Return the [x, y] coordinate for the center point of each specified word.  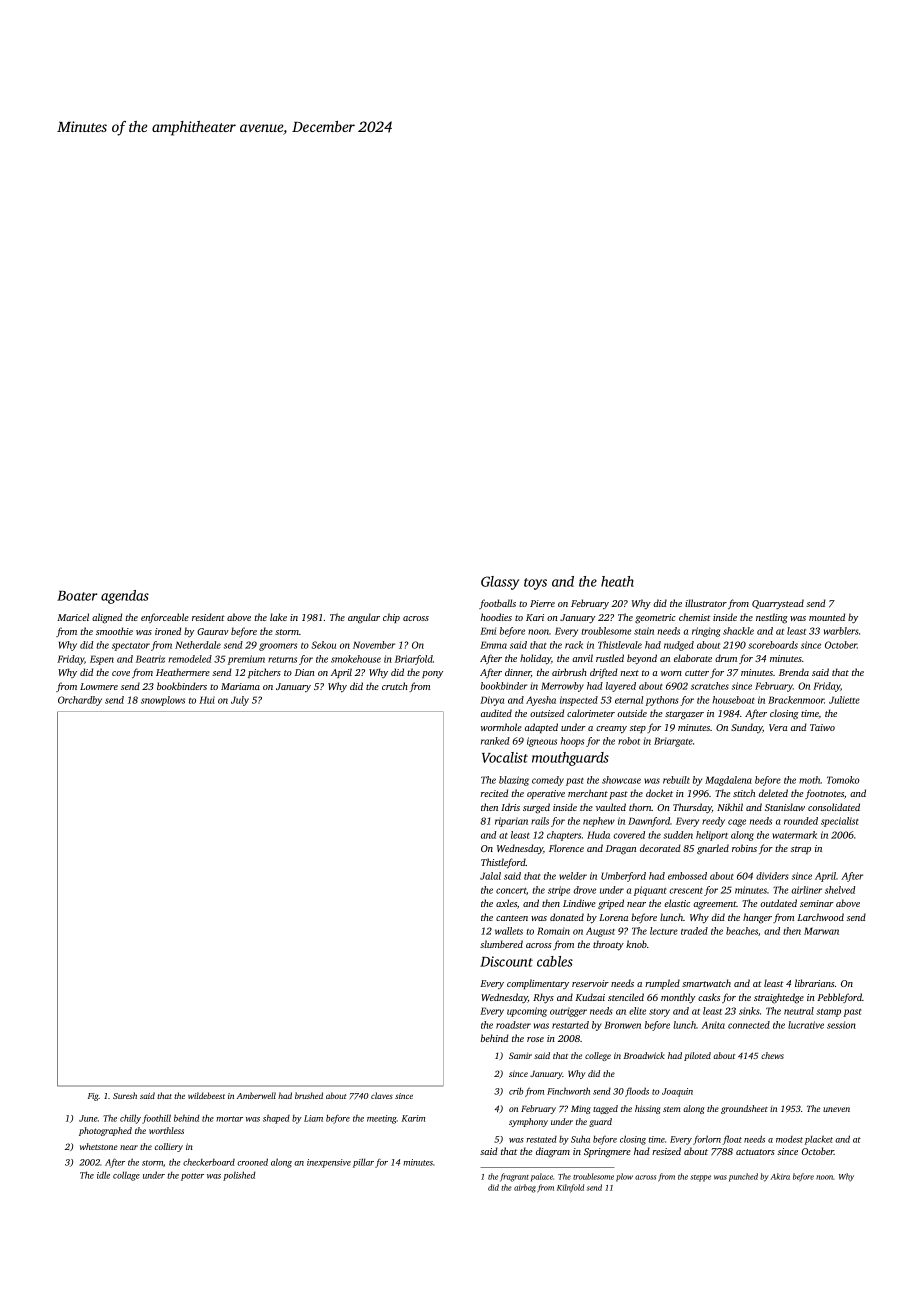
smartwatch [706, 983]
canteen [512, 918]
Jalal [490, 876]
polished [239, 1176]
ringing [706, 632]
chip [391, 618]
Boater [77, 596]
